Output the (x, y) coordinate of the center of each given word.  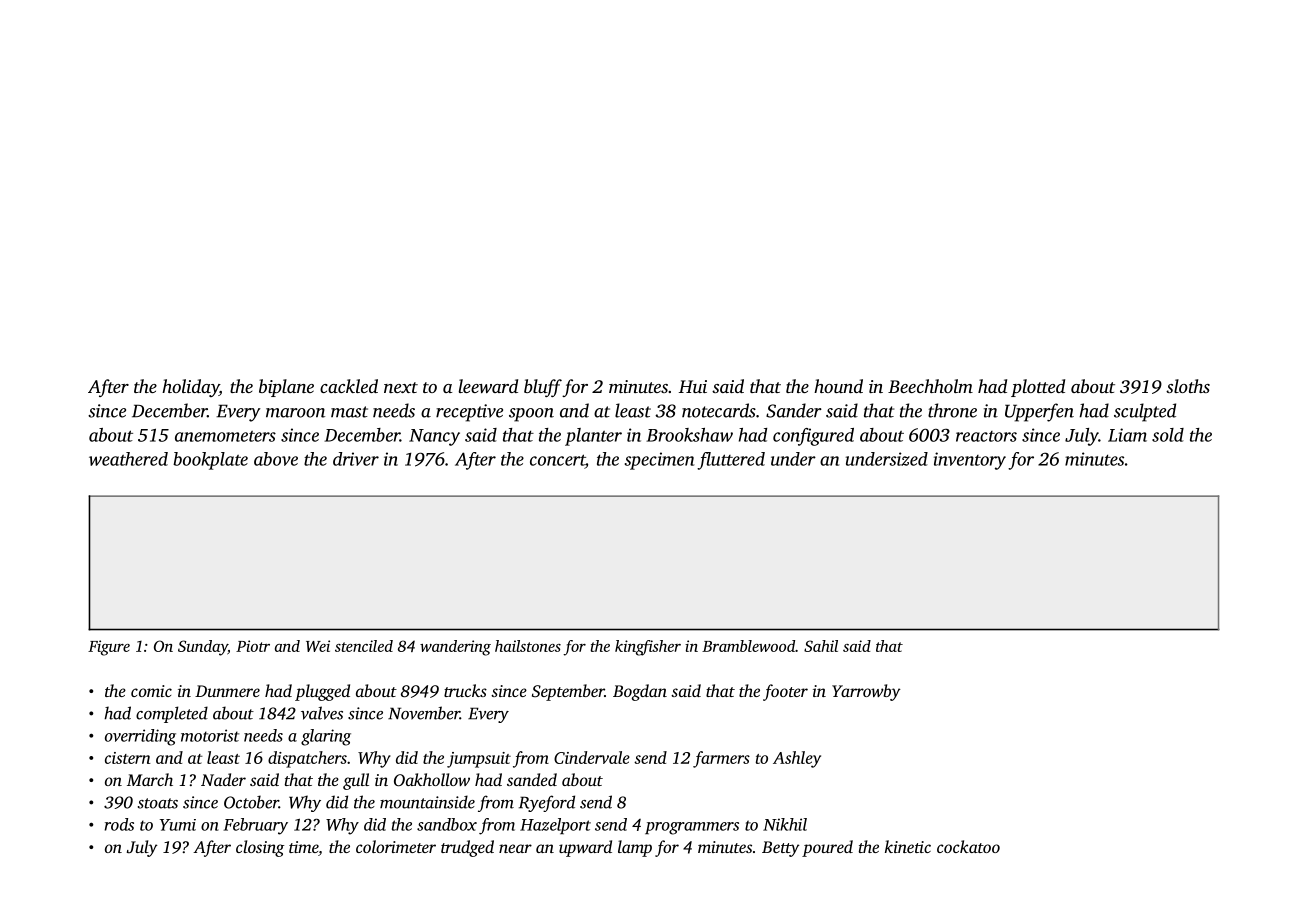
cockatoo (968, 846)
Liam (1127, 435)
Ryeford (547, 803)
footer (785, 692)
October (251, 802)
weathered (128, 459)
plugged (322, 692)
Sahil (821, 646)
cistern (128, 758)
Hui (693, 386)
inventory (970, 461)
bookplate (210, 461)
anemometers (225, 436)
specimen (659, 461)
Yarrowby (866, 692)
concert (557, 460)
